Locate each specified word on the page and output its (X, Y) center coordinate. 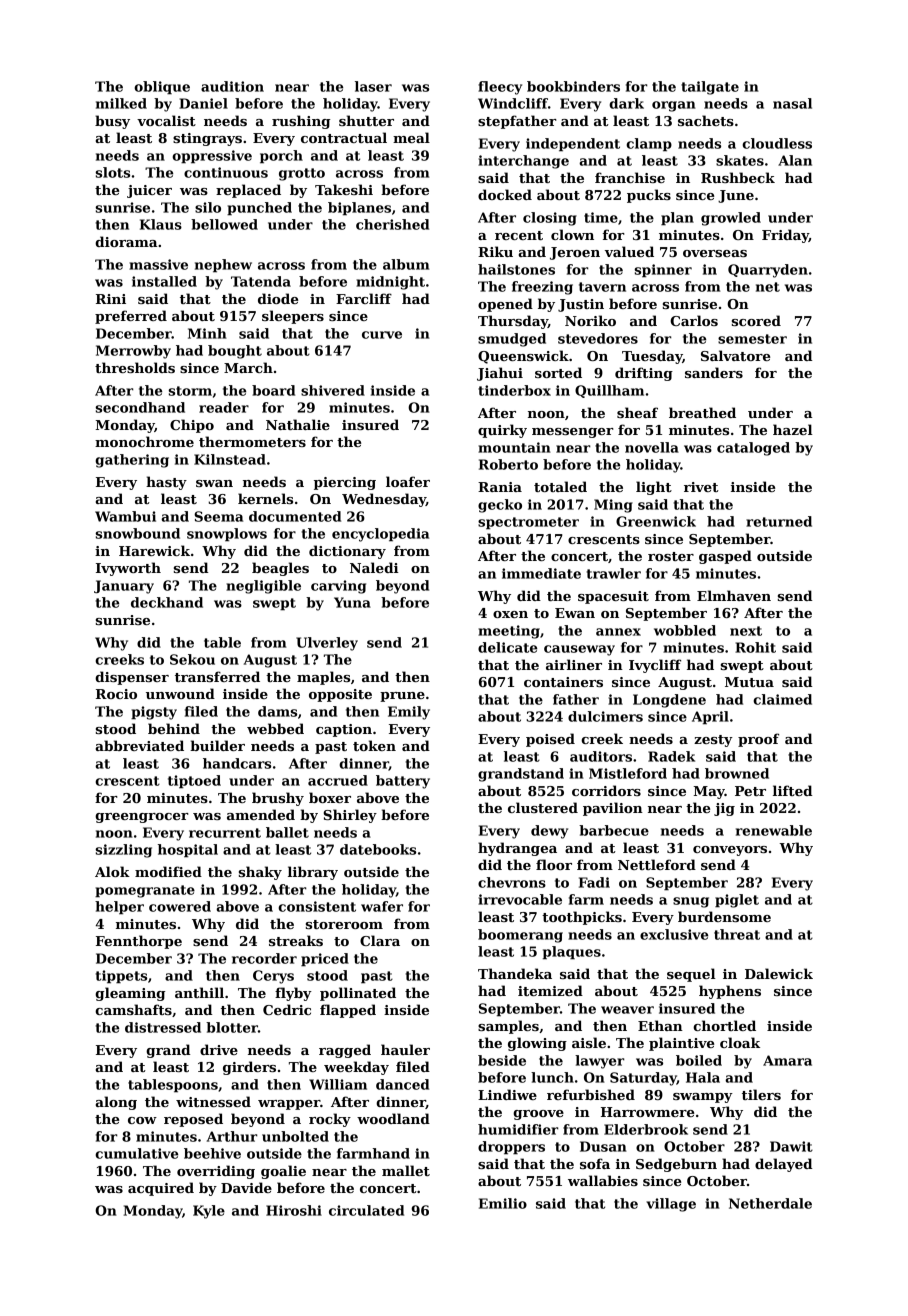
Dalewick (779, 973)
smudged (512, 340)
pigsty (154, 713)
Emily (409, 713)
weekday (356, 1068)
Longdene (669, 701)
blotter (232, 1027)
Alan (795, 160)
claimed (782, 699)
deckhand (167, 602)
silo (208, 207)
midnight (390, 283)
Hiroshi (294, 1210)
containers (563, 682)
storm (190, 391)
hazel (793, 429)
